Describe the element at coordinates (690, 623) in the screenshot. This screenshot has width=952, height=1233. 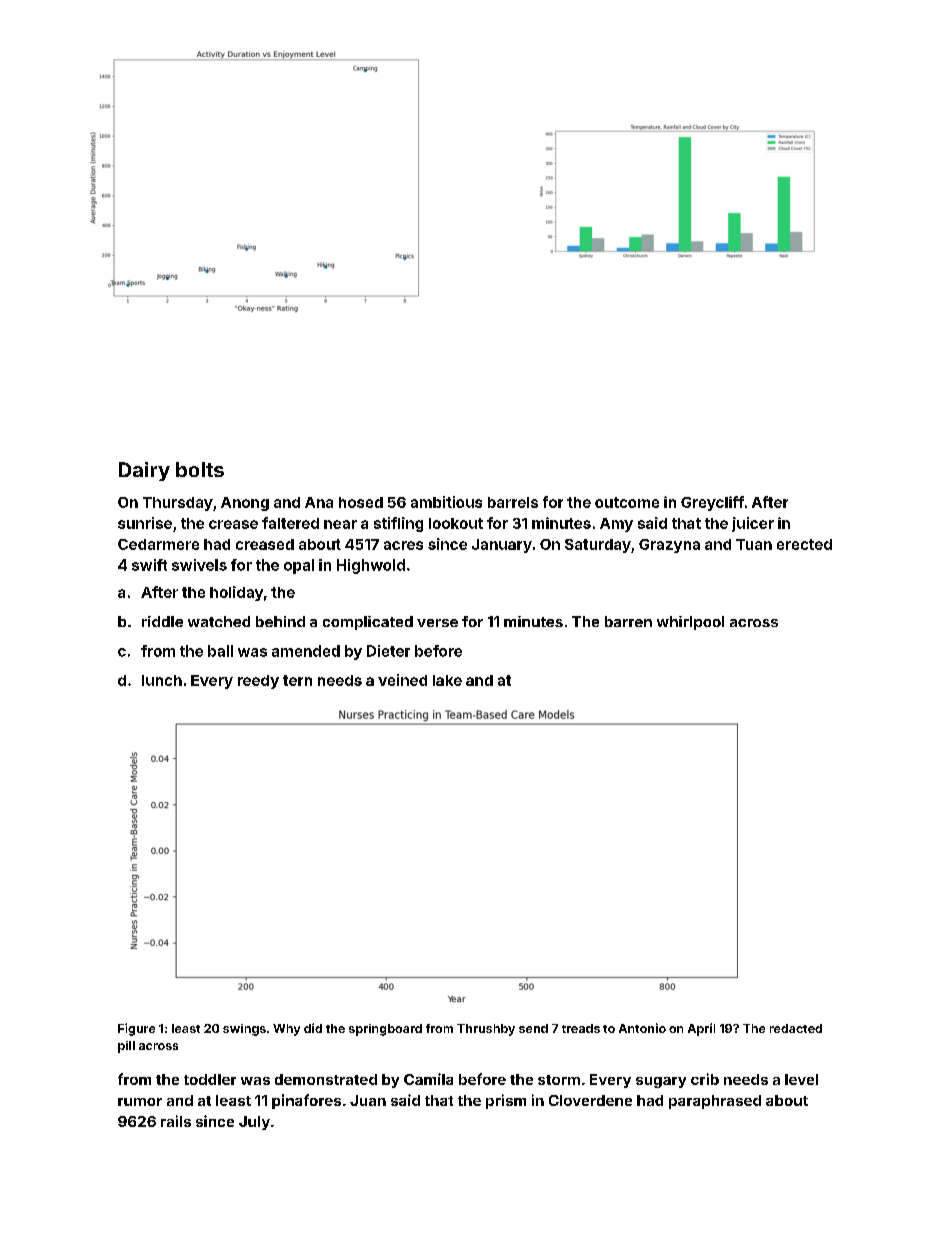
I see `whirlpool` at that location.
